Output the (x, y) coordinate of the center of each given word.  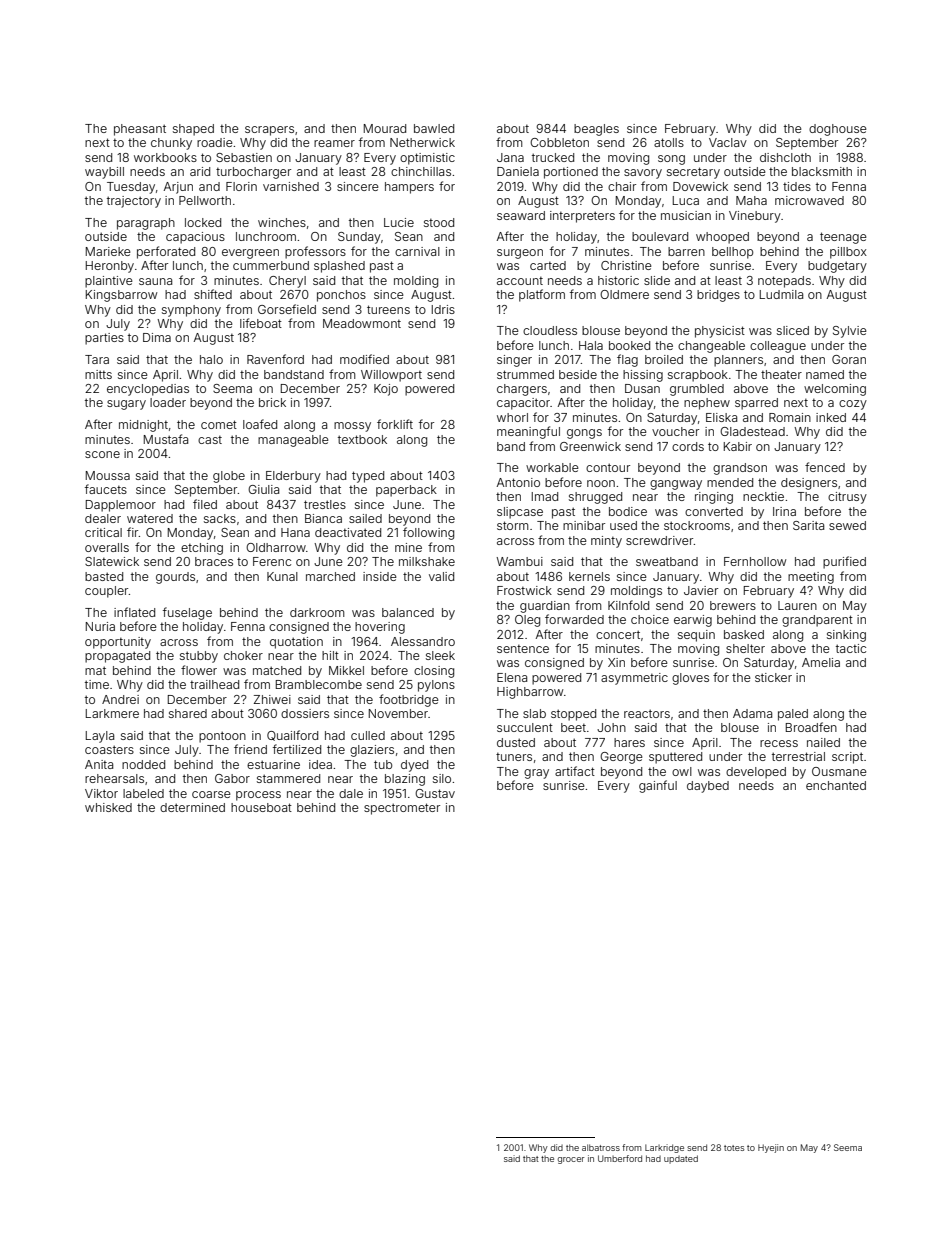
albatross (601, 1147)
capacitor (523, 404)
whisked (108, 807)
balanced (408, 612)
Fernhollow (755, 561)
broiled (664, 359)
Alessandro (423, 641)
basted (104, 576)
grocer (571, 1160)
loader (168, 402)
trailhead (214, 684)
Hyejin (771, 1148)
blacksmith (822, 171)
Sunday (359, 238)
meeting (811, 578)
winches (282, 222)
